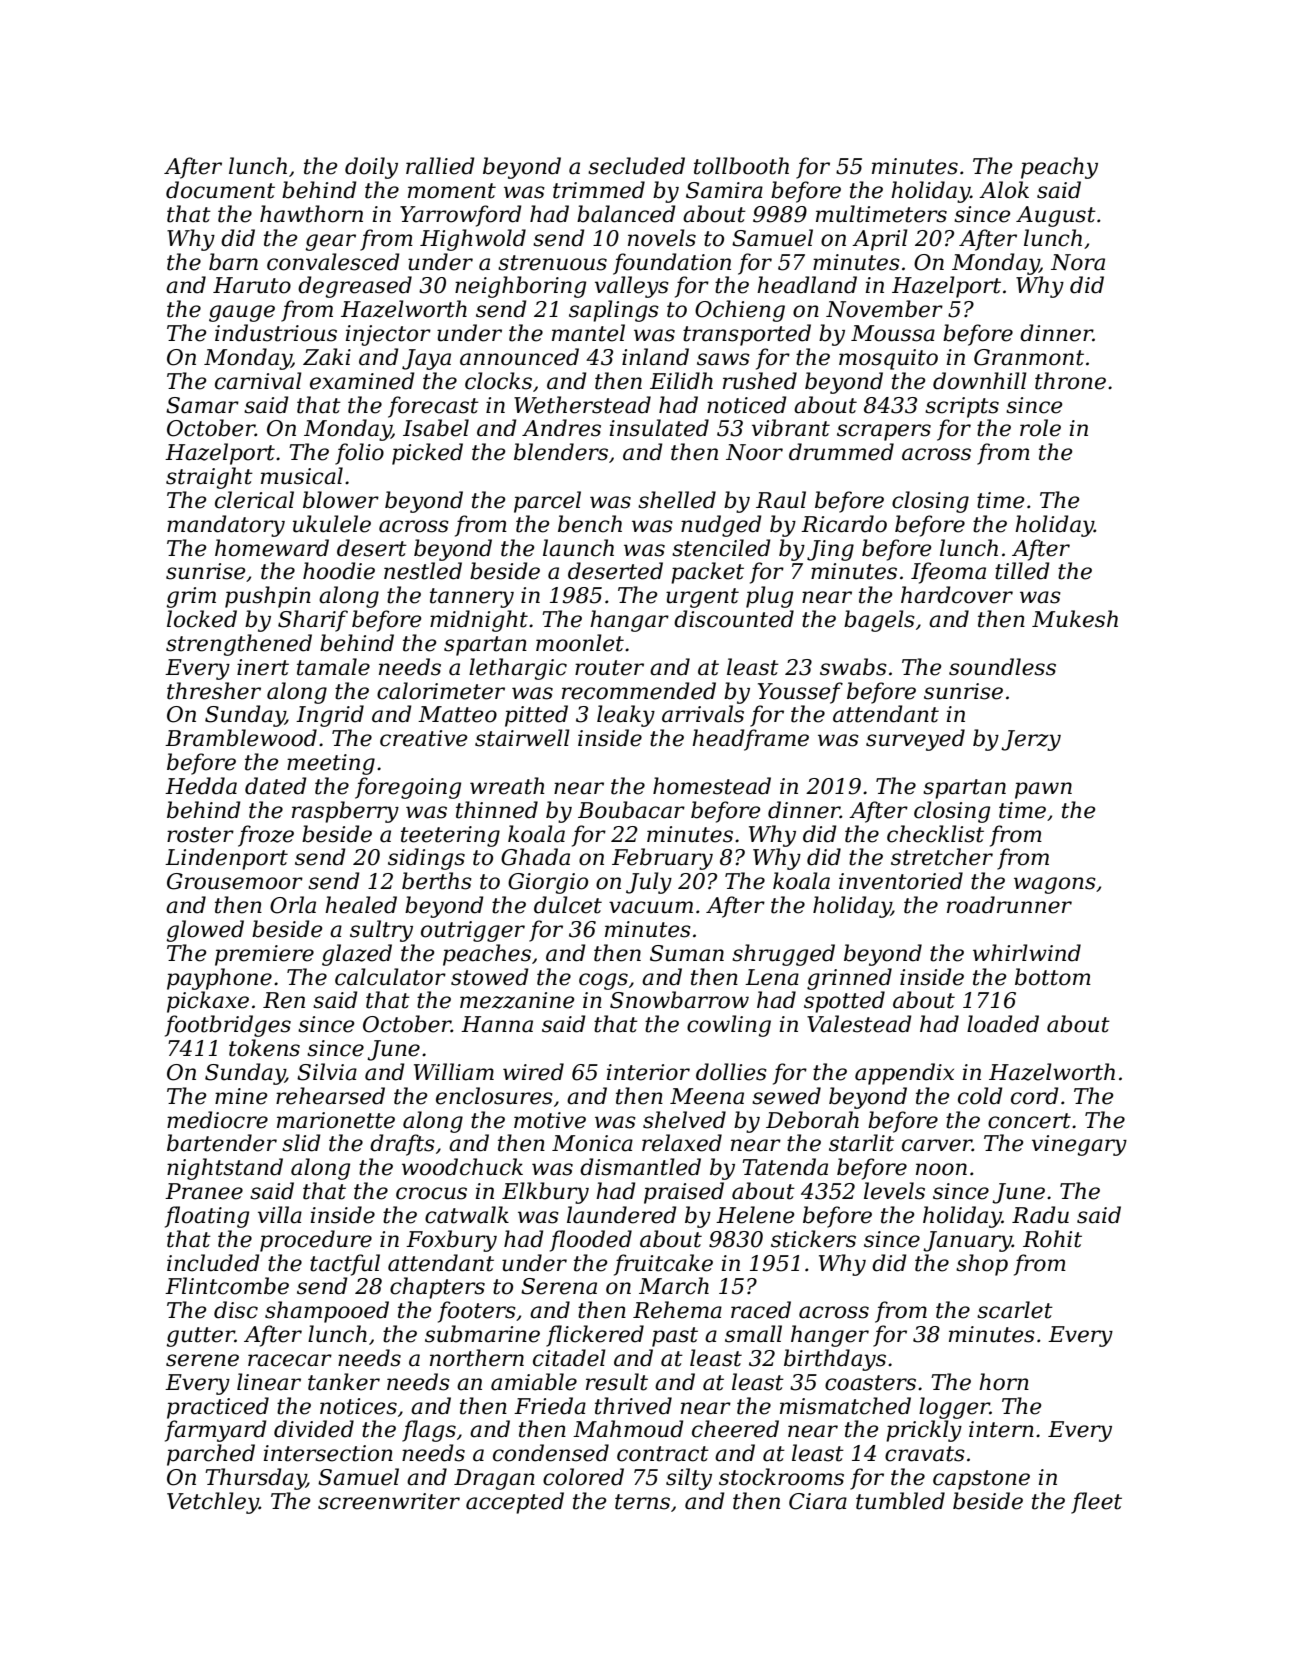 The width and height of the image is (1293, 1674). Describe the element at coordinates (1022, 571) in the image. I see `tilled` at that location.
